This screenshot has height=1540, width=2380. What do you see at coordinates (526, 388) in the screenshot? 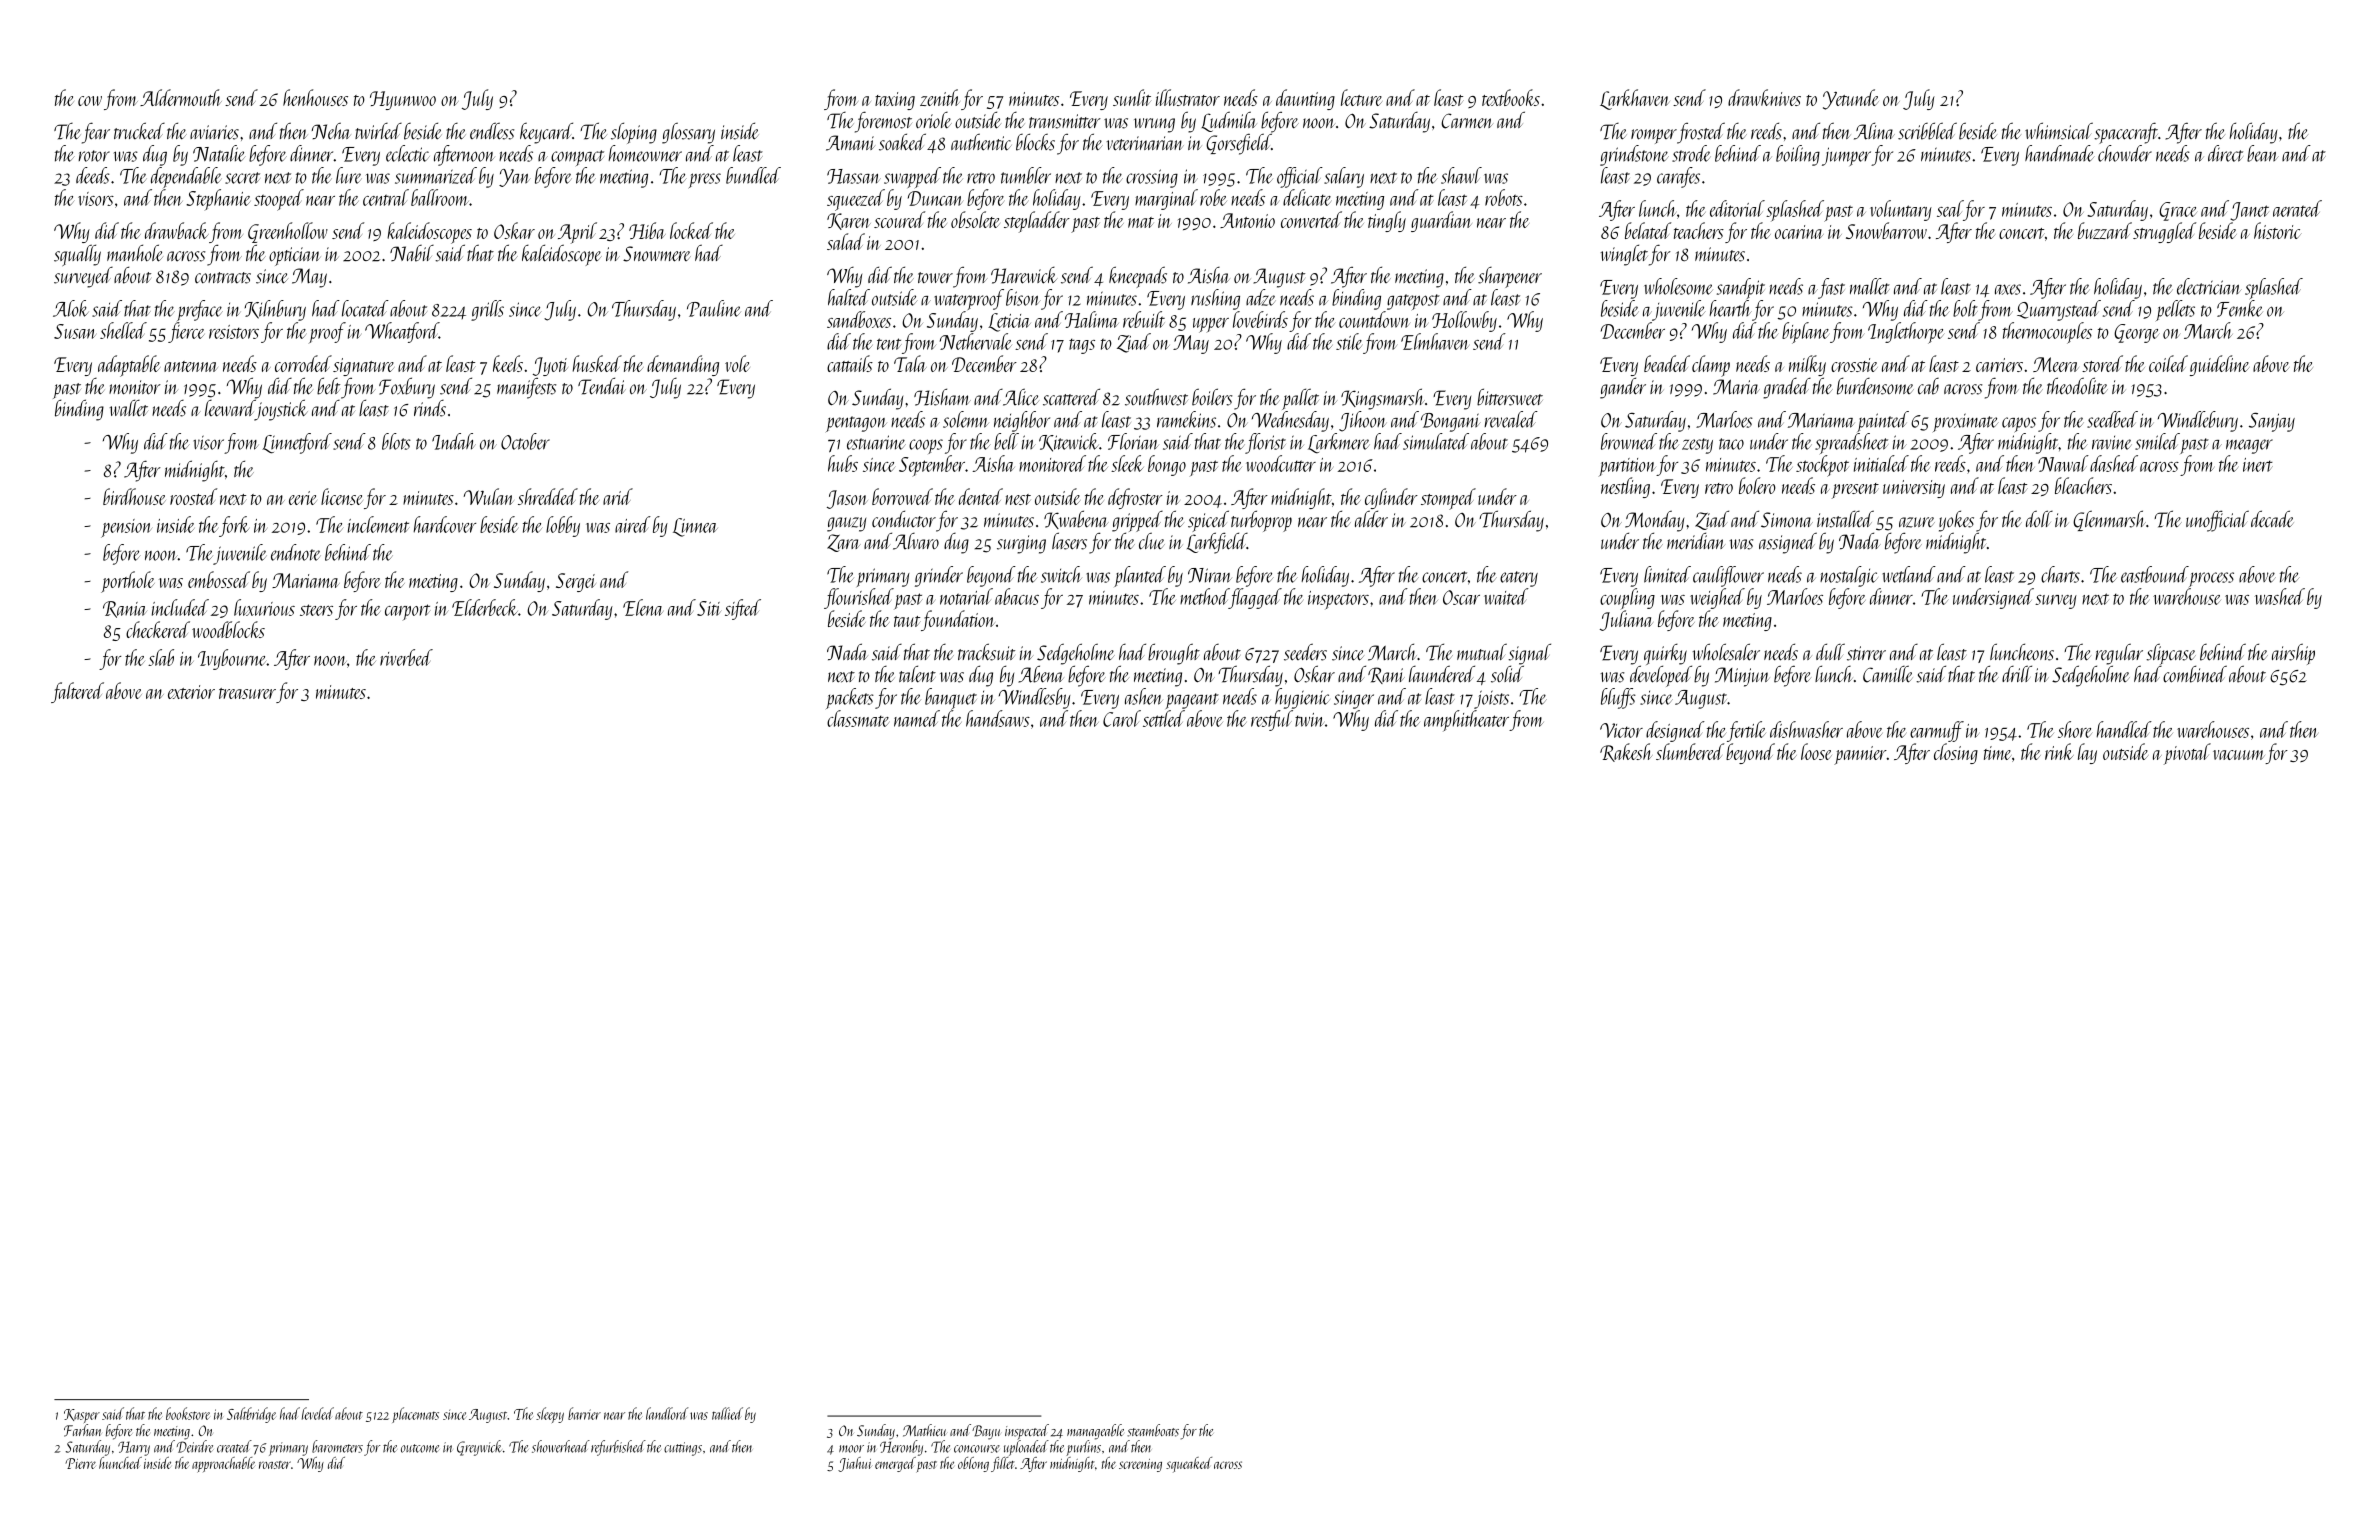
I see `manifests` at bounding box center [526, 388].
